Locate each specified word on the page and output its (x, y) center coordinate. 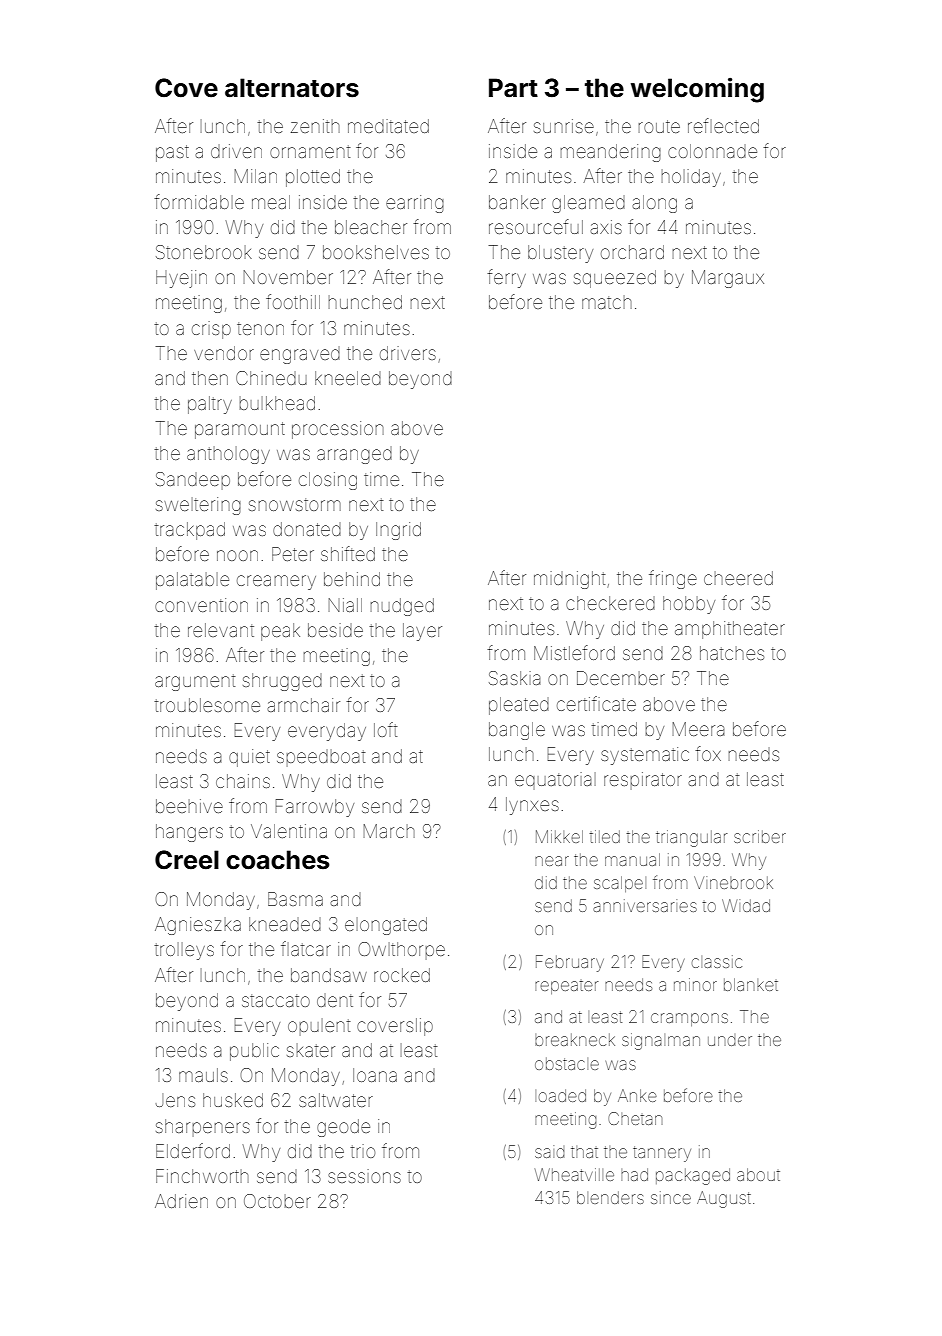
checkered (610, 603)
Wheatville (574, 1174)
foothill (293, 301)
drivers (408, 353)
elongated (386, 926)
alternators (292, 88)
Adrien (181, 1201)
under (730, 1041)
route (659, 126)
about (758, 1174)
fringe (673, 579)
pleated (519, 706)
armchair (303, 705)
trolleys (184, 951)
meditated (388, 126)
